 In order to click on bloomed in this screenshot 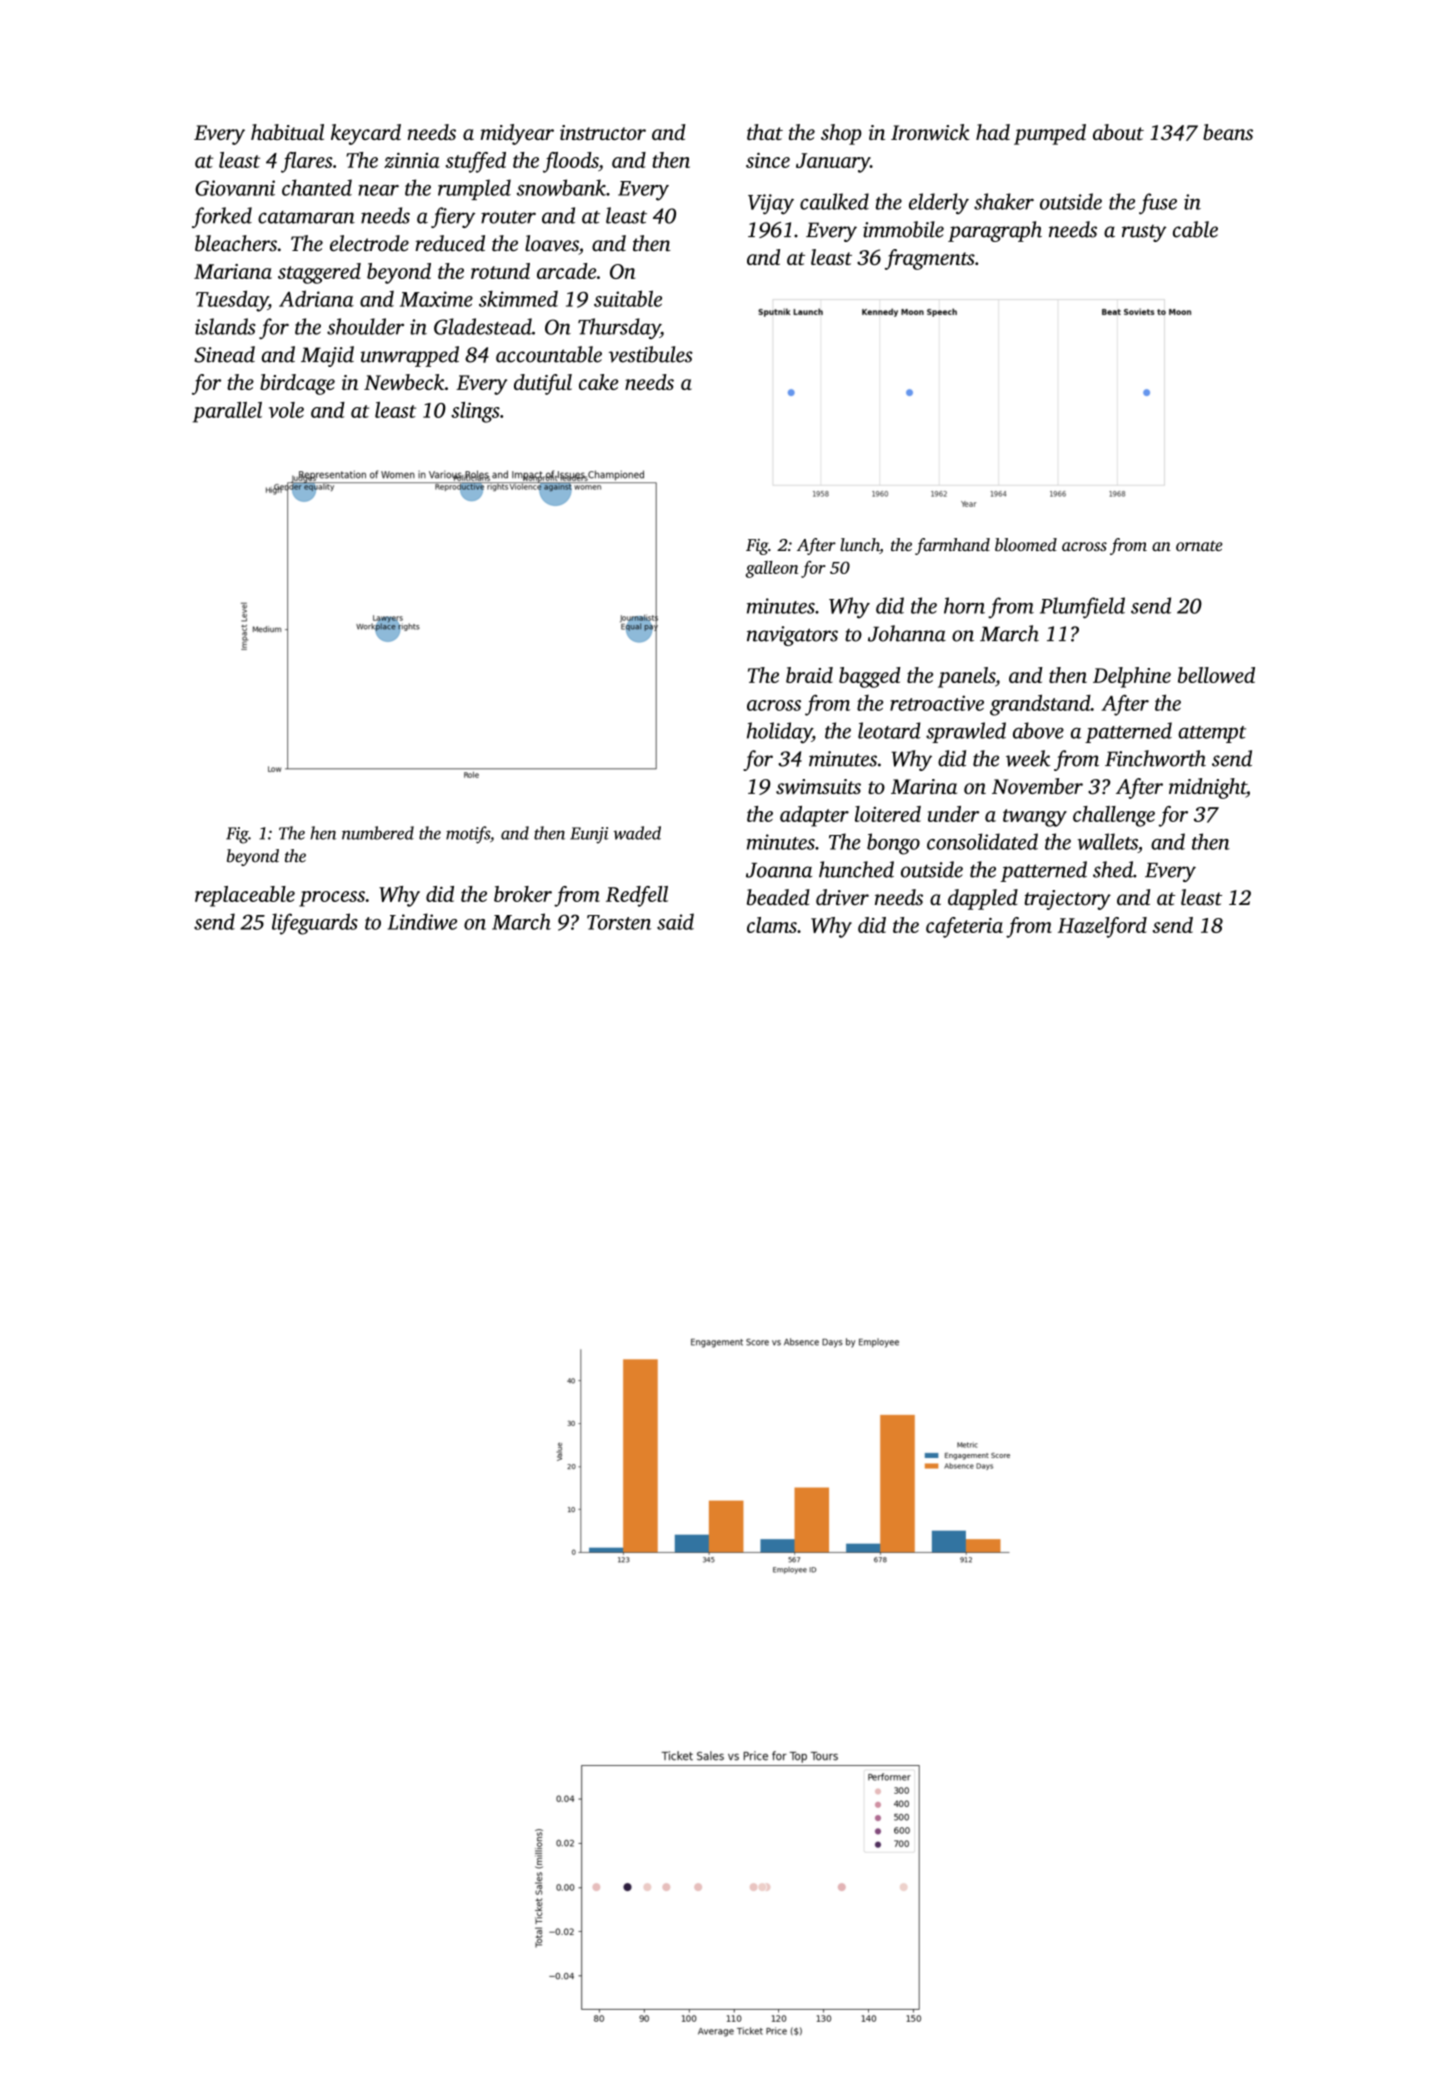, I will do `click(1026, 544)`.
